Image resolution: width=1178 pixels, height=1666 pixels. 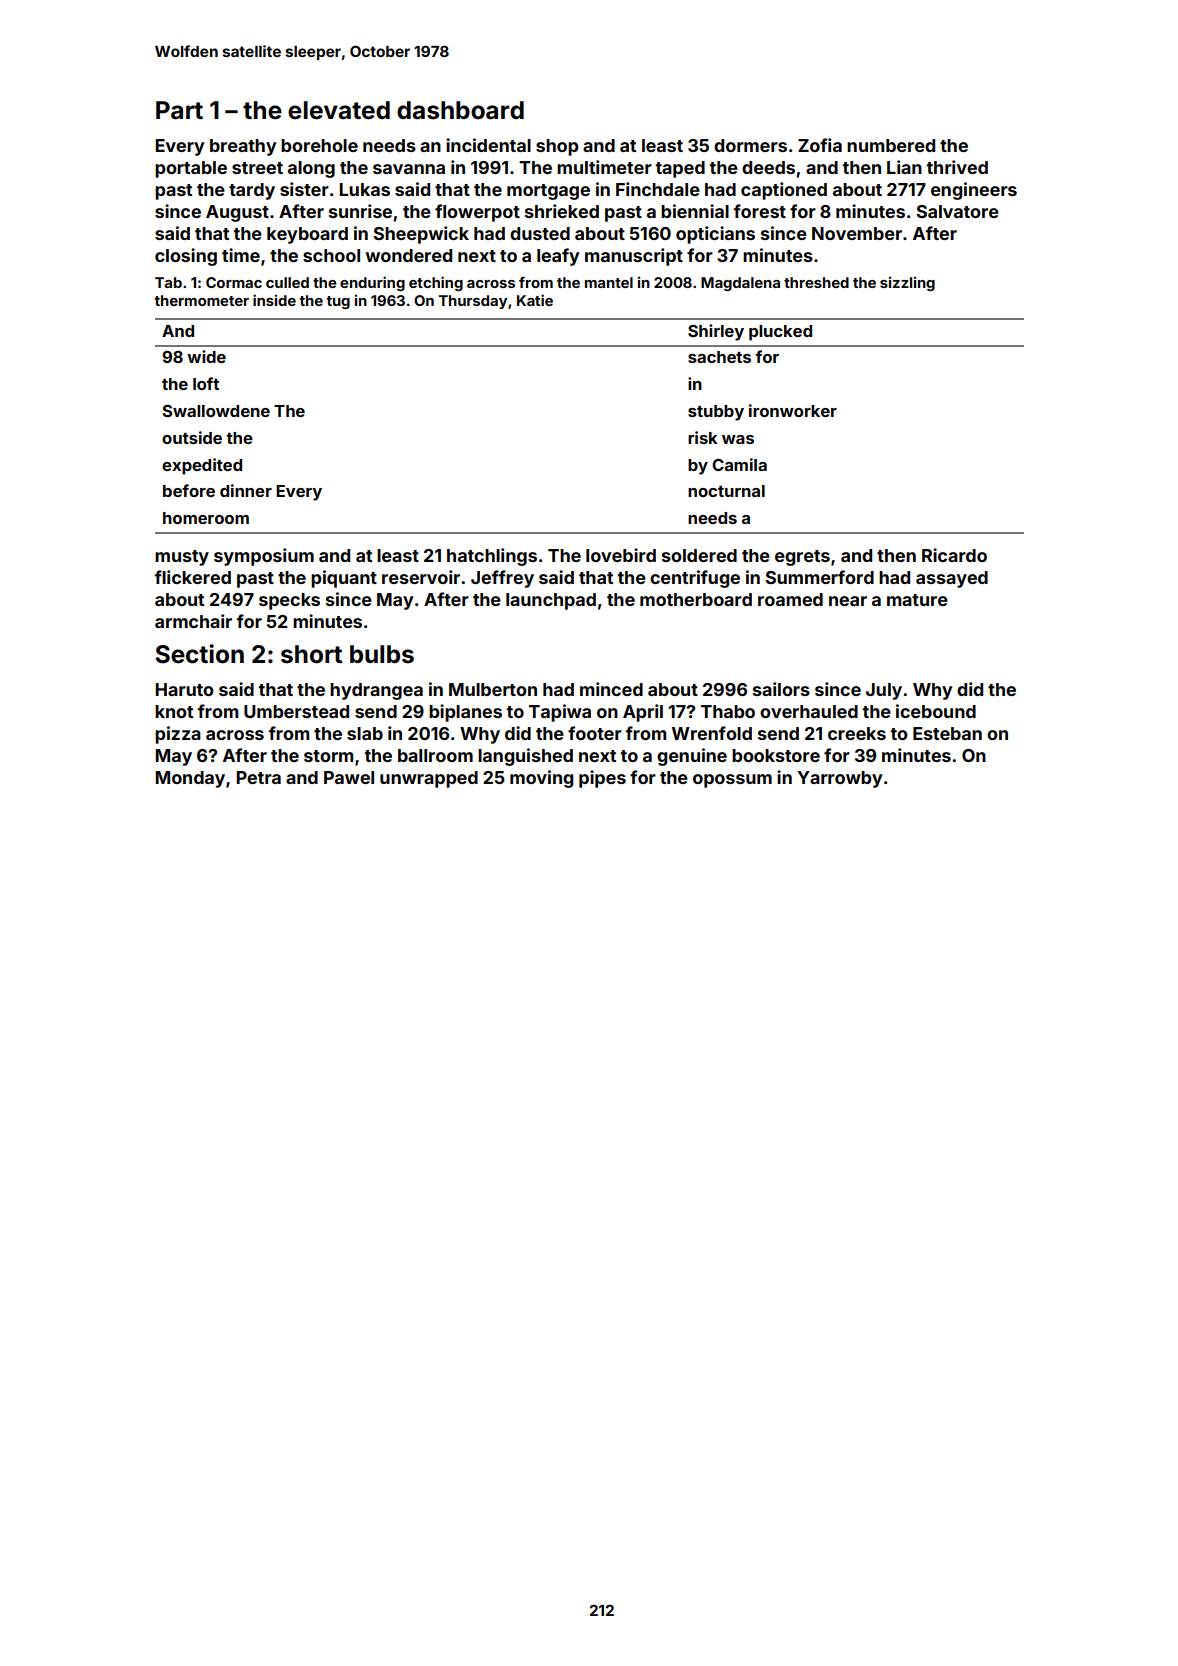 I want to click on Salvatore, so click(x=957, y=211).
